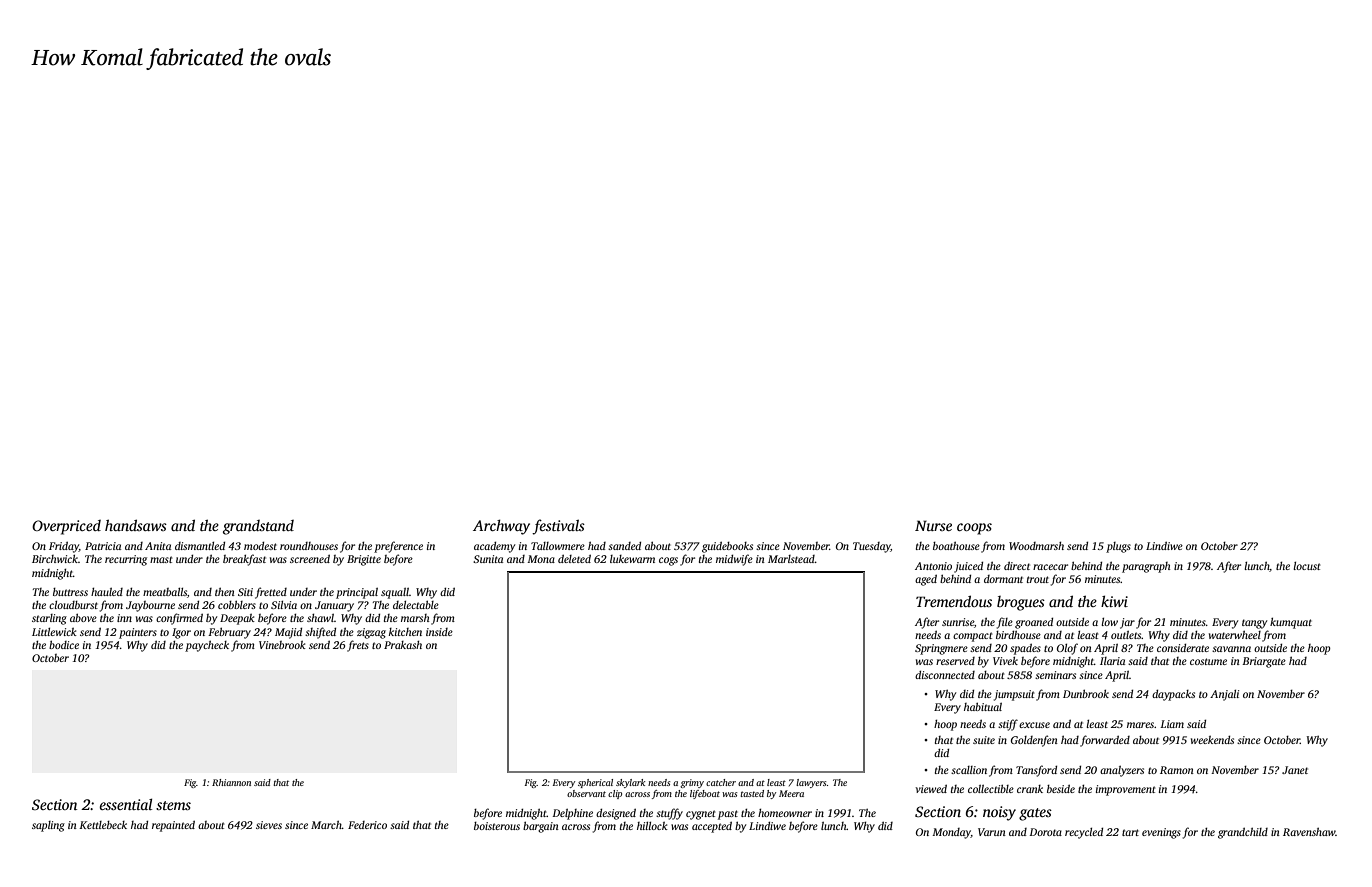  I want to click on grandstand, so click(258, 527).
